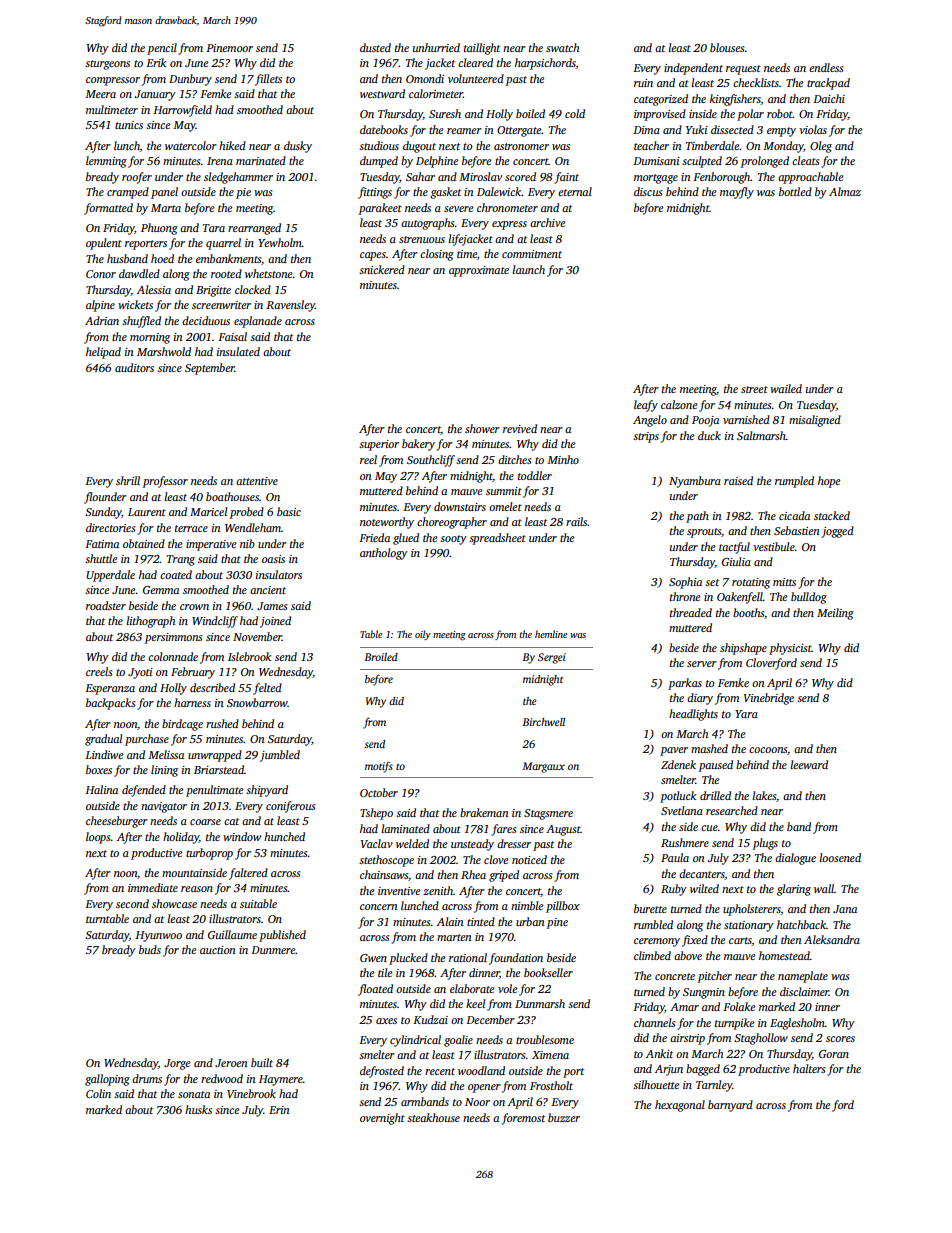 This screenshot has width=952, height=1233. What do you see at coordinates (482, 49) in the screenshot?
I see `taillight` at bounding box center [482, 49].
